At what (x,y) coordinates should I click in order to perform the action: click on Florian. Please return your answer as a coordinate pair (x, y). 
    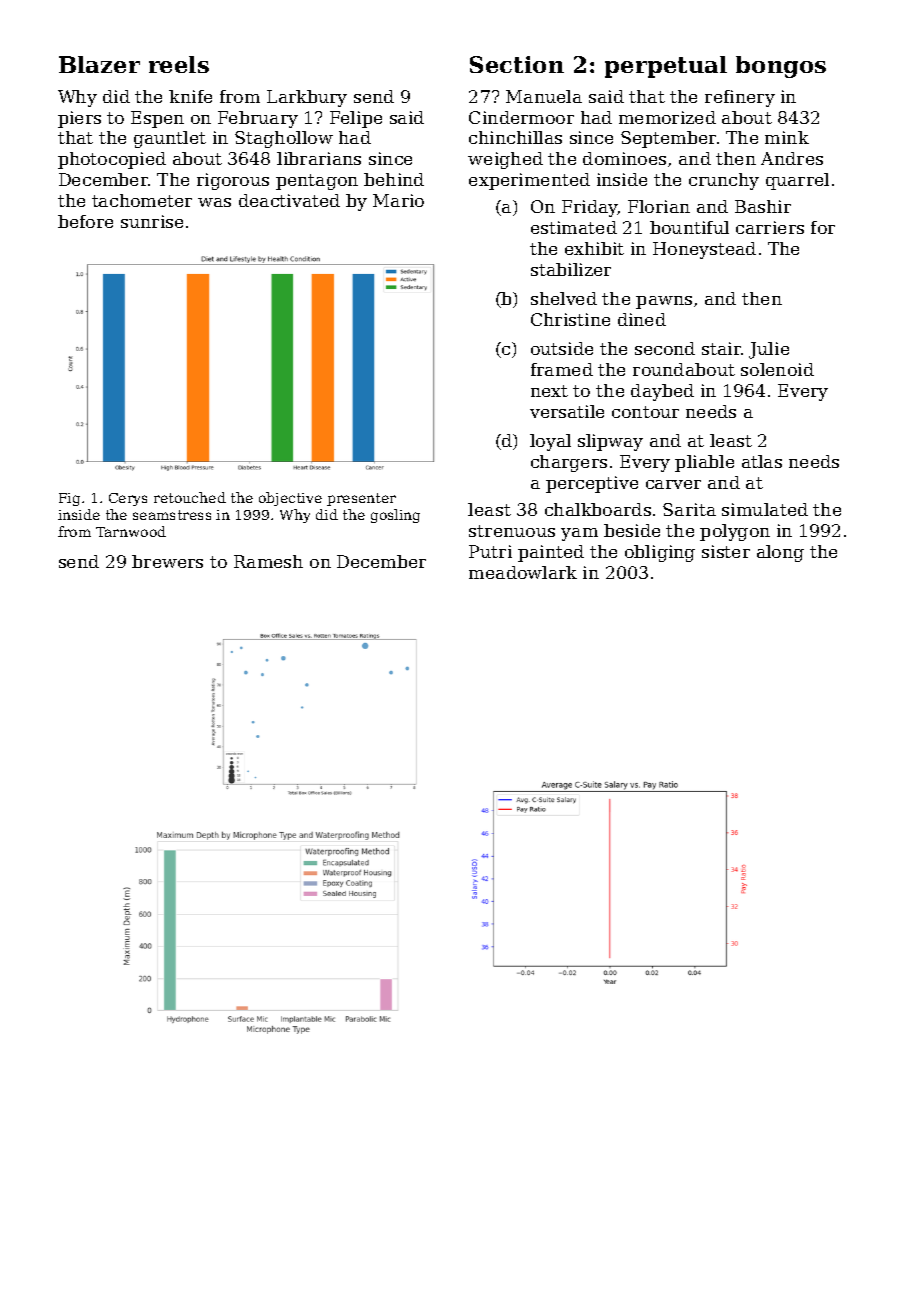
    Looking at the image, I should click on (659, 206).
